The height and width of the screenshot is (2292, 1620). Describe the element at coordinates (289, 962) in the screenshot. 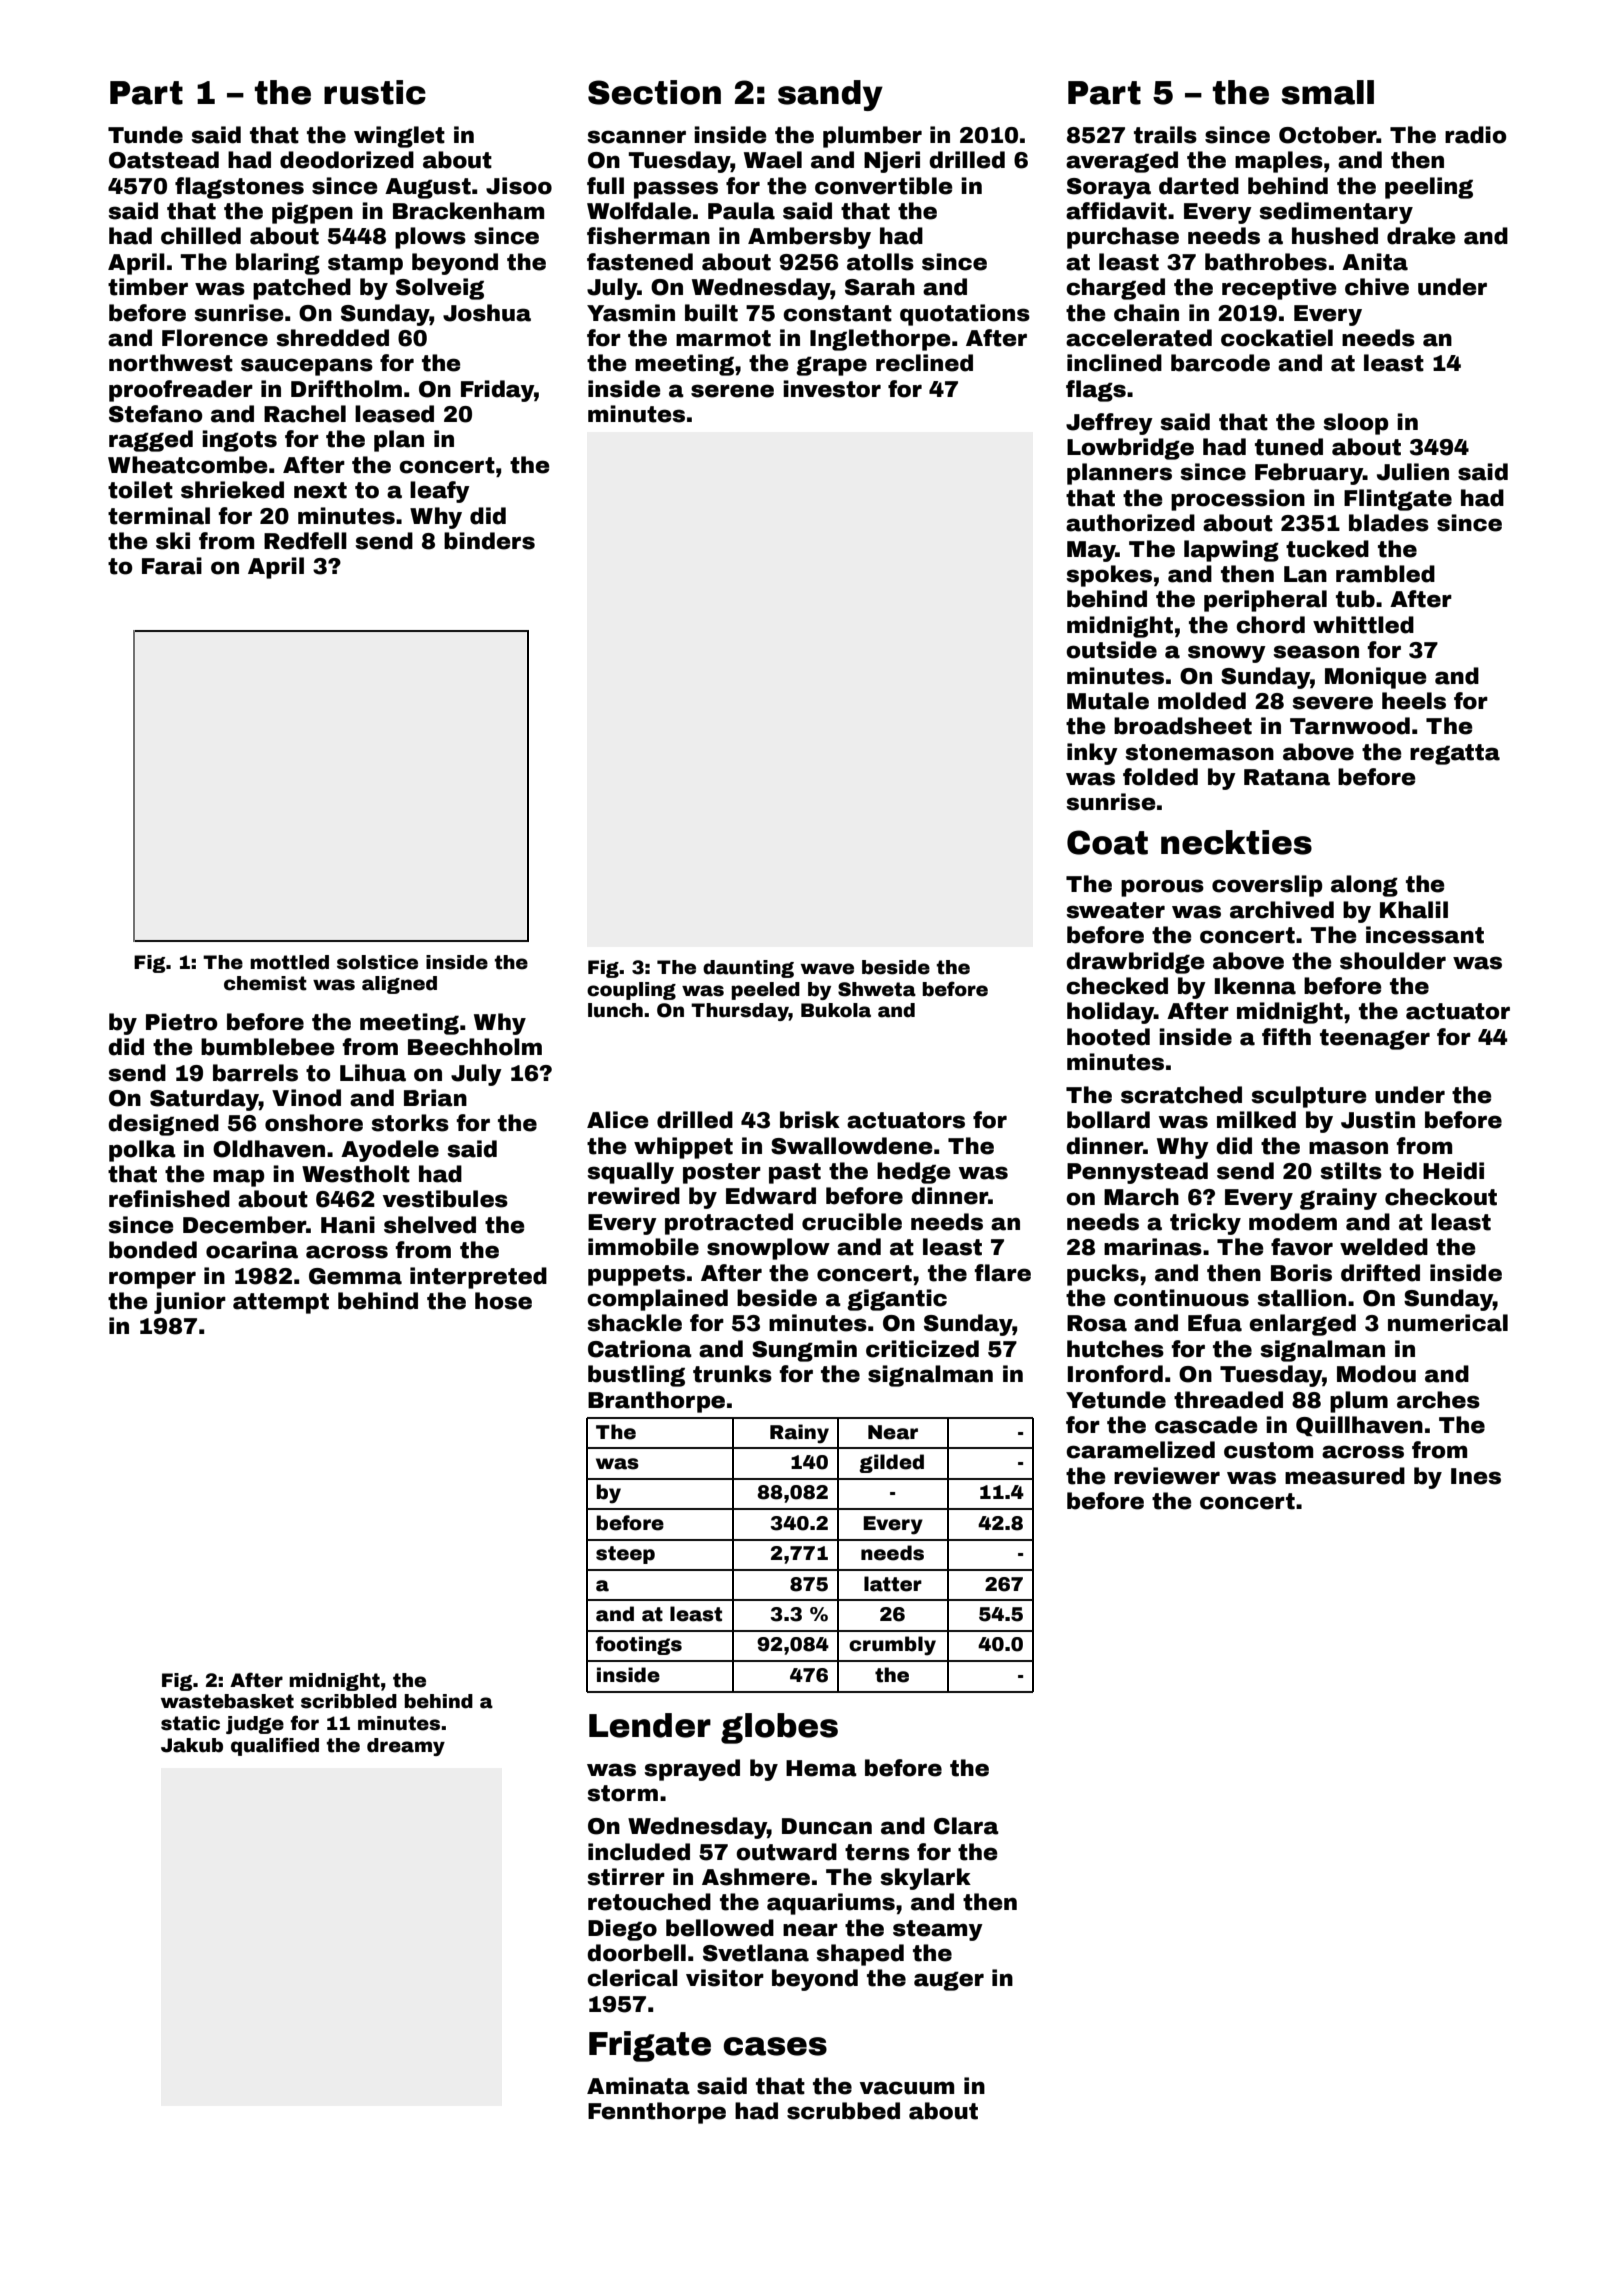

I see `mottled` at that location.
